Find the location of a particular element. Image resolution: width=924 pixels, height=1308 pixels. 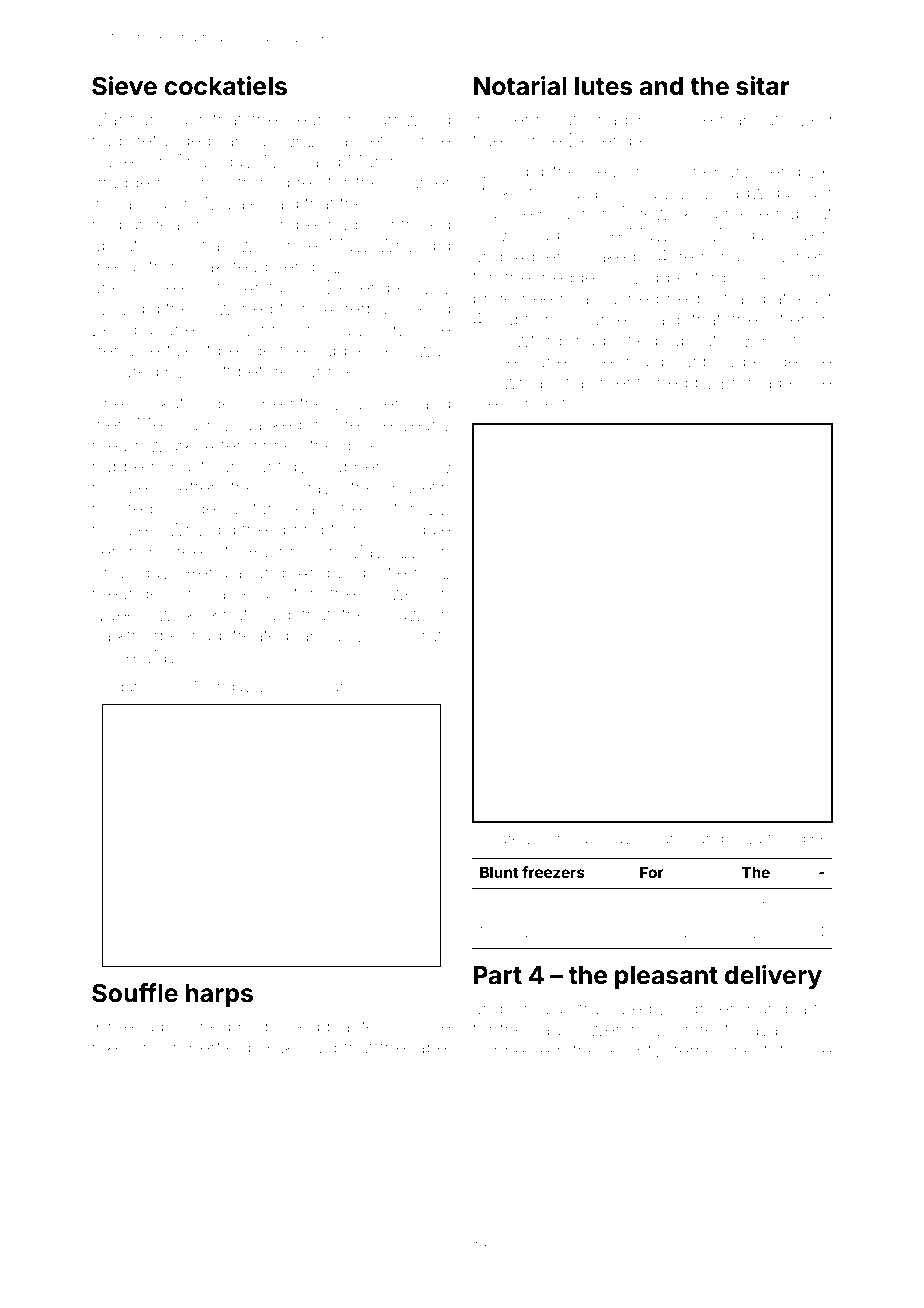

struts is located at coordinates (429, 636).
